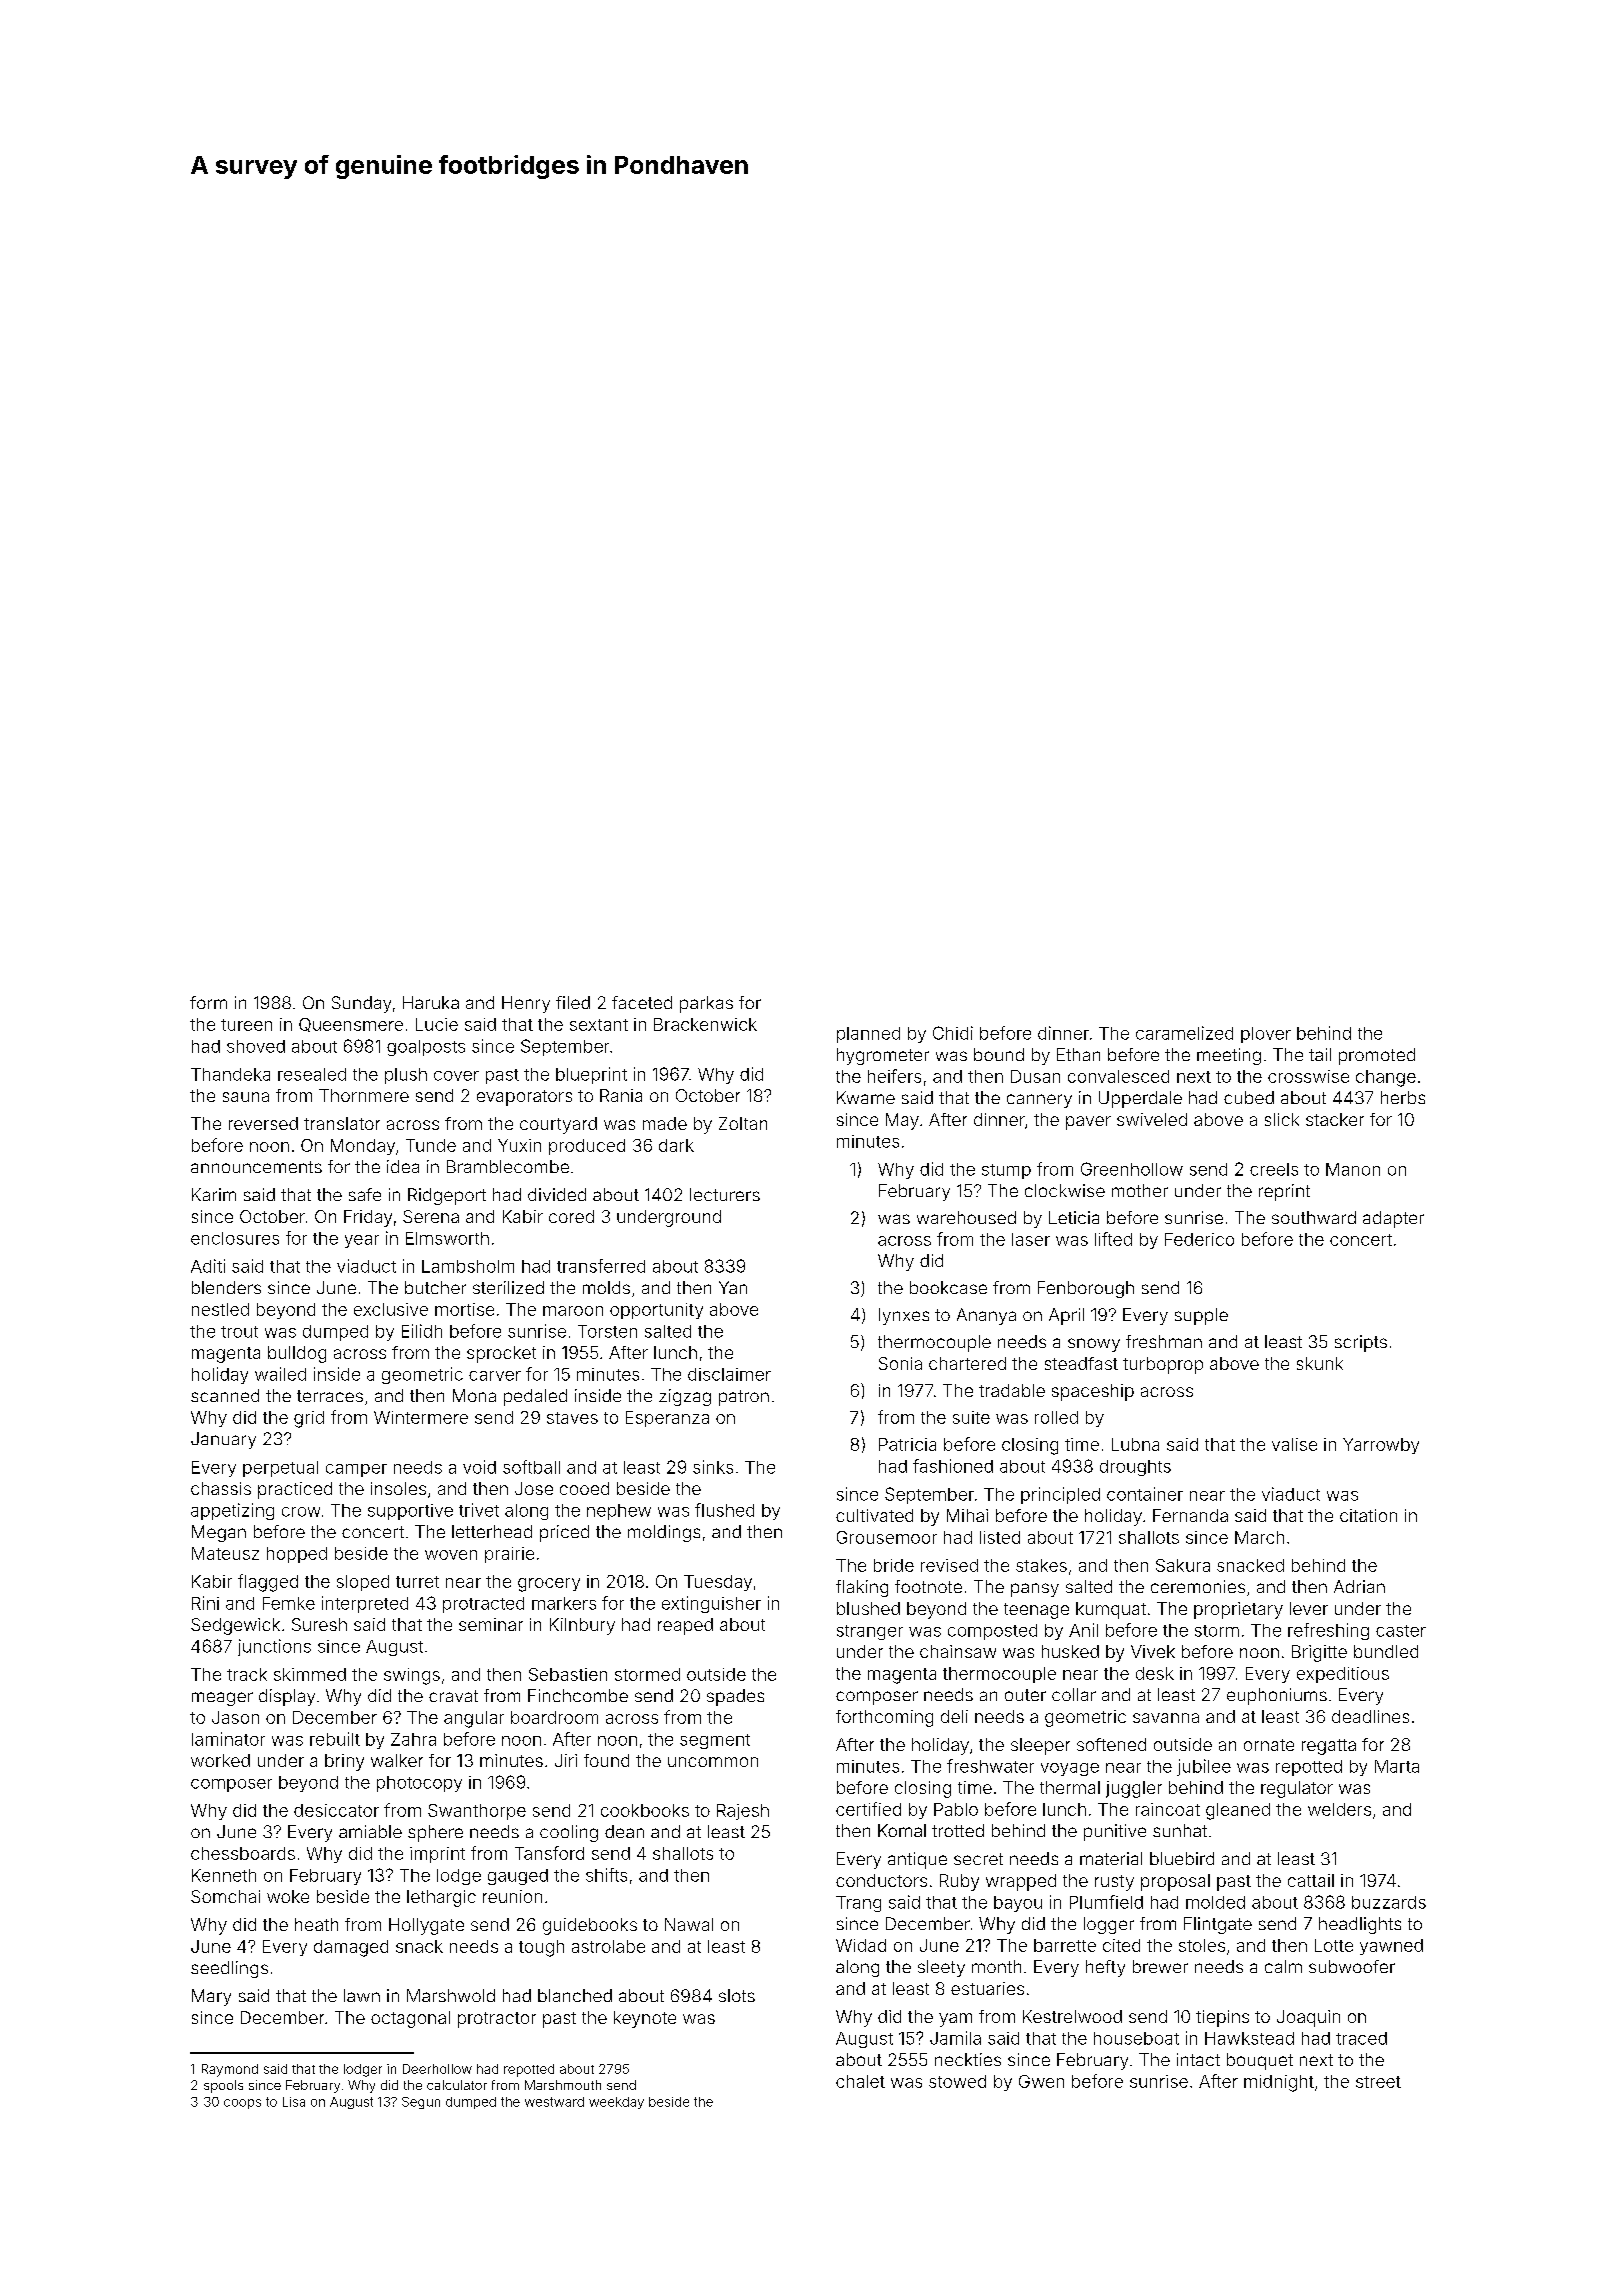  What do you see at coordinates (713, 1467) in the image?
I see `sinks` at bounding box center [713, 1467].
